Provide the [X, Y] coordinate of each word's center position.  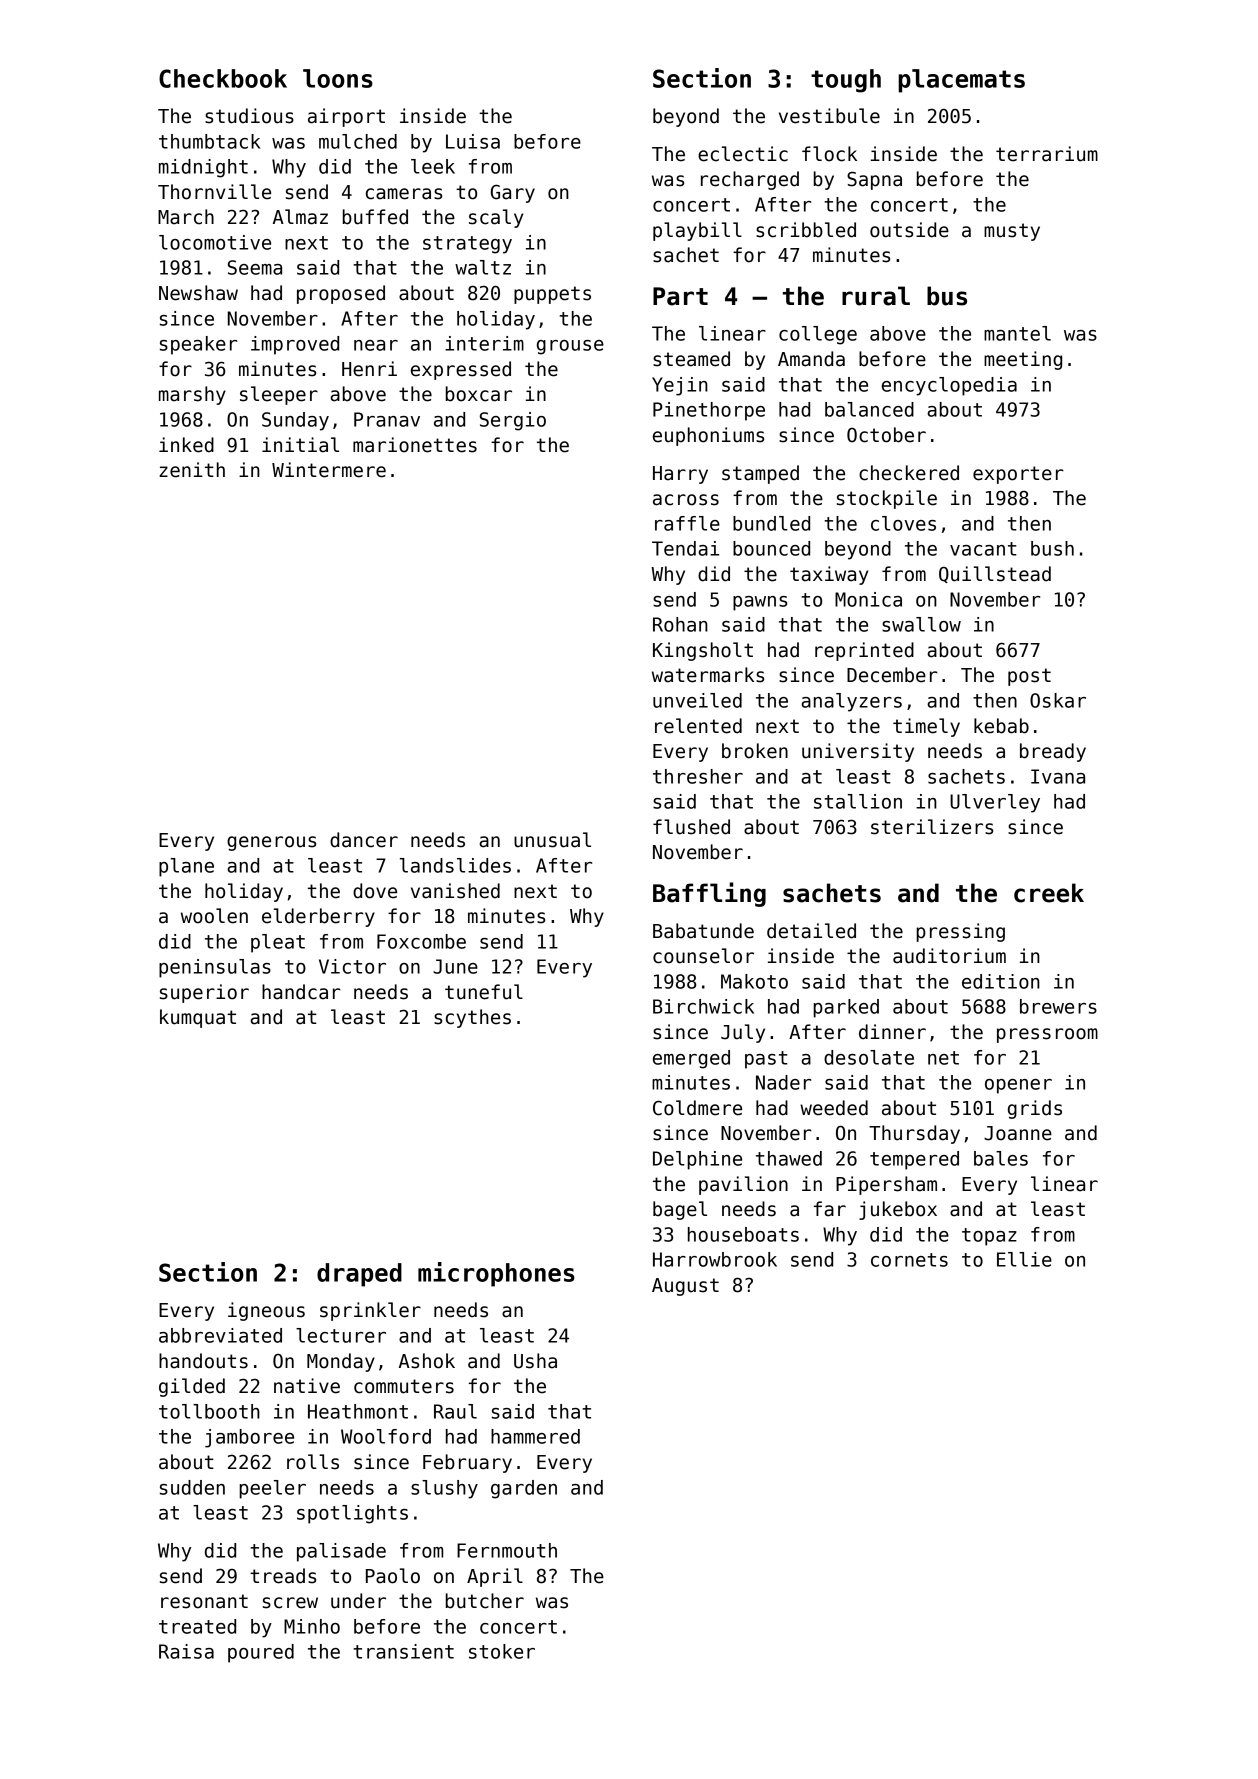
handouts [203, 1361]
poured [261, 1653]
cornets [909, 1260]
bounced [771, 548]
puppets [552, 295]
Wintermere [329, 470]
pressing [960, 932]
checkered [909, 473]
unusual [552, 840]
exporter [1018, 475]
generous [271, 843]
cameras [404, 194]
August [685, 1287]
